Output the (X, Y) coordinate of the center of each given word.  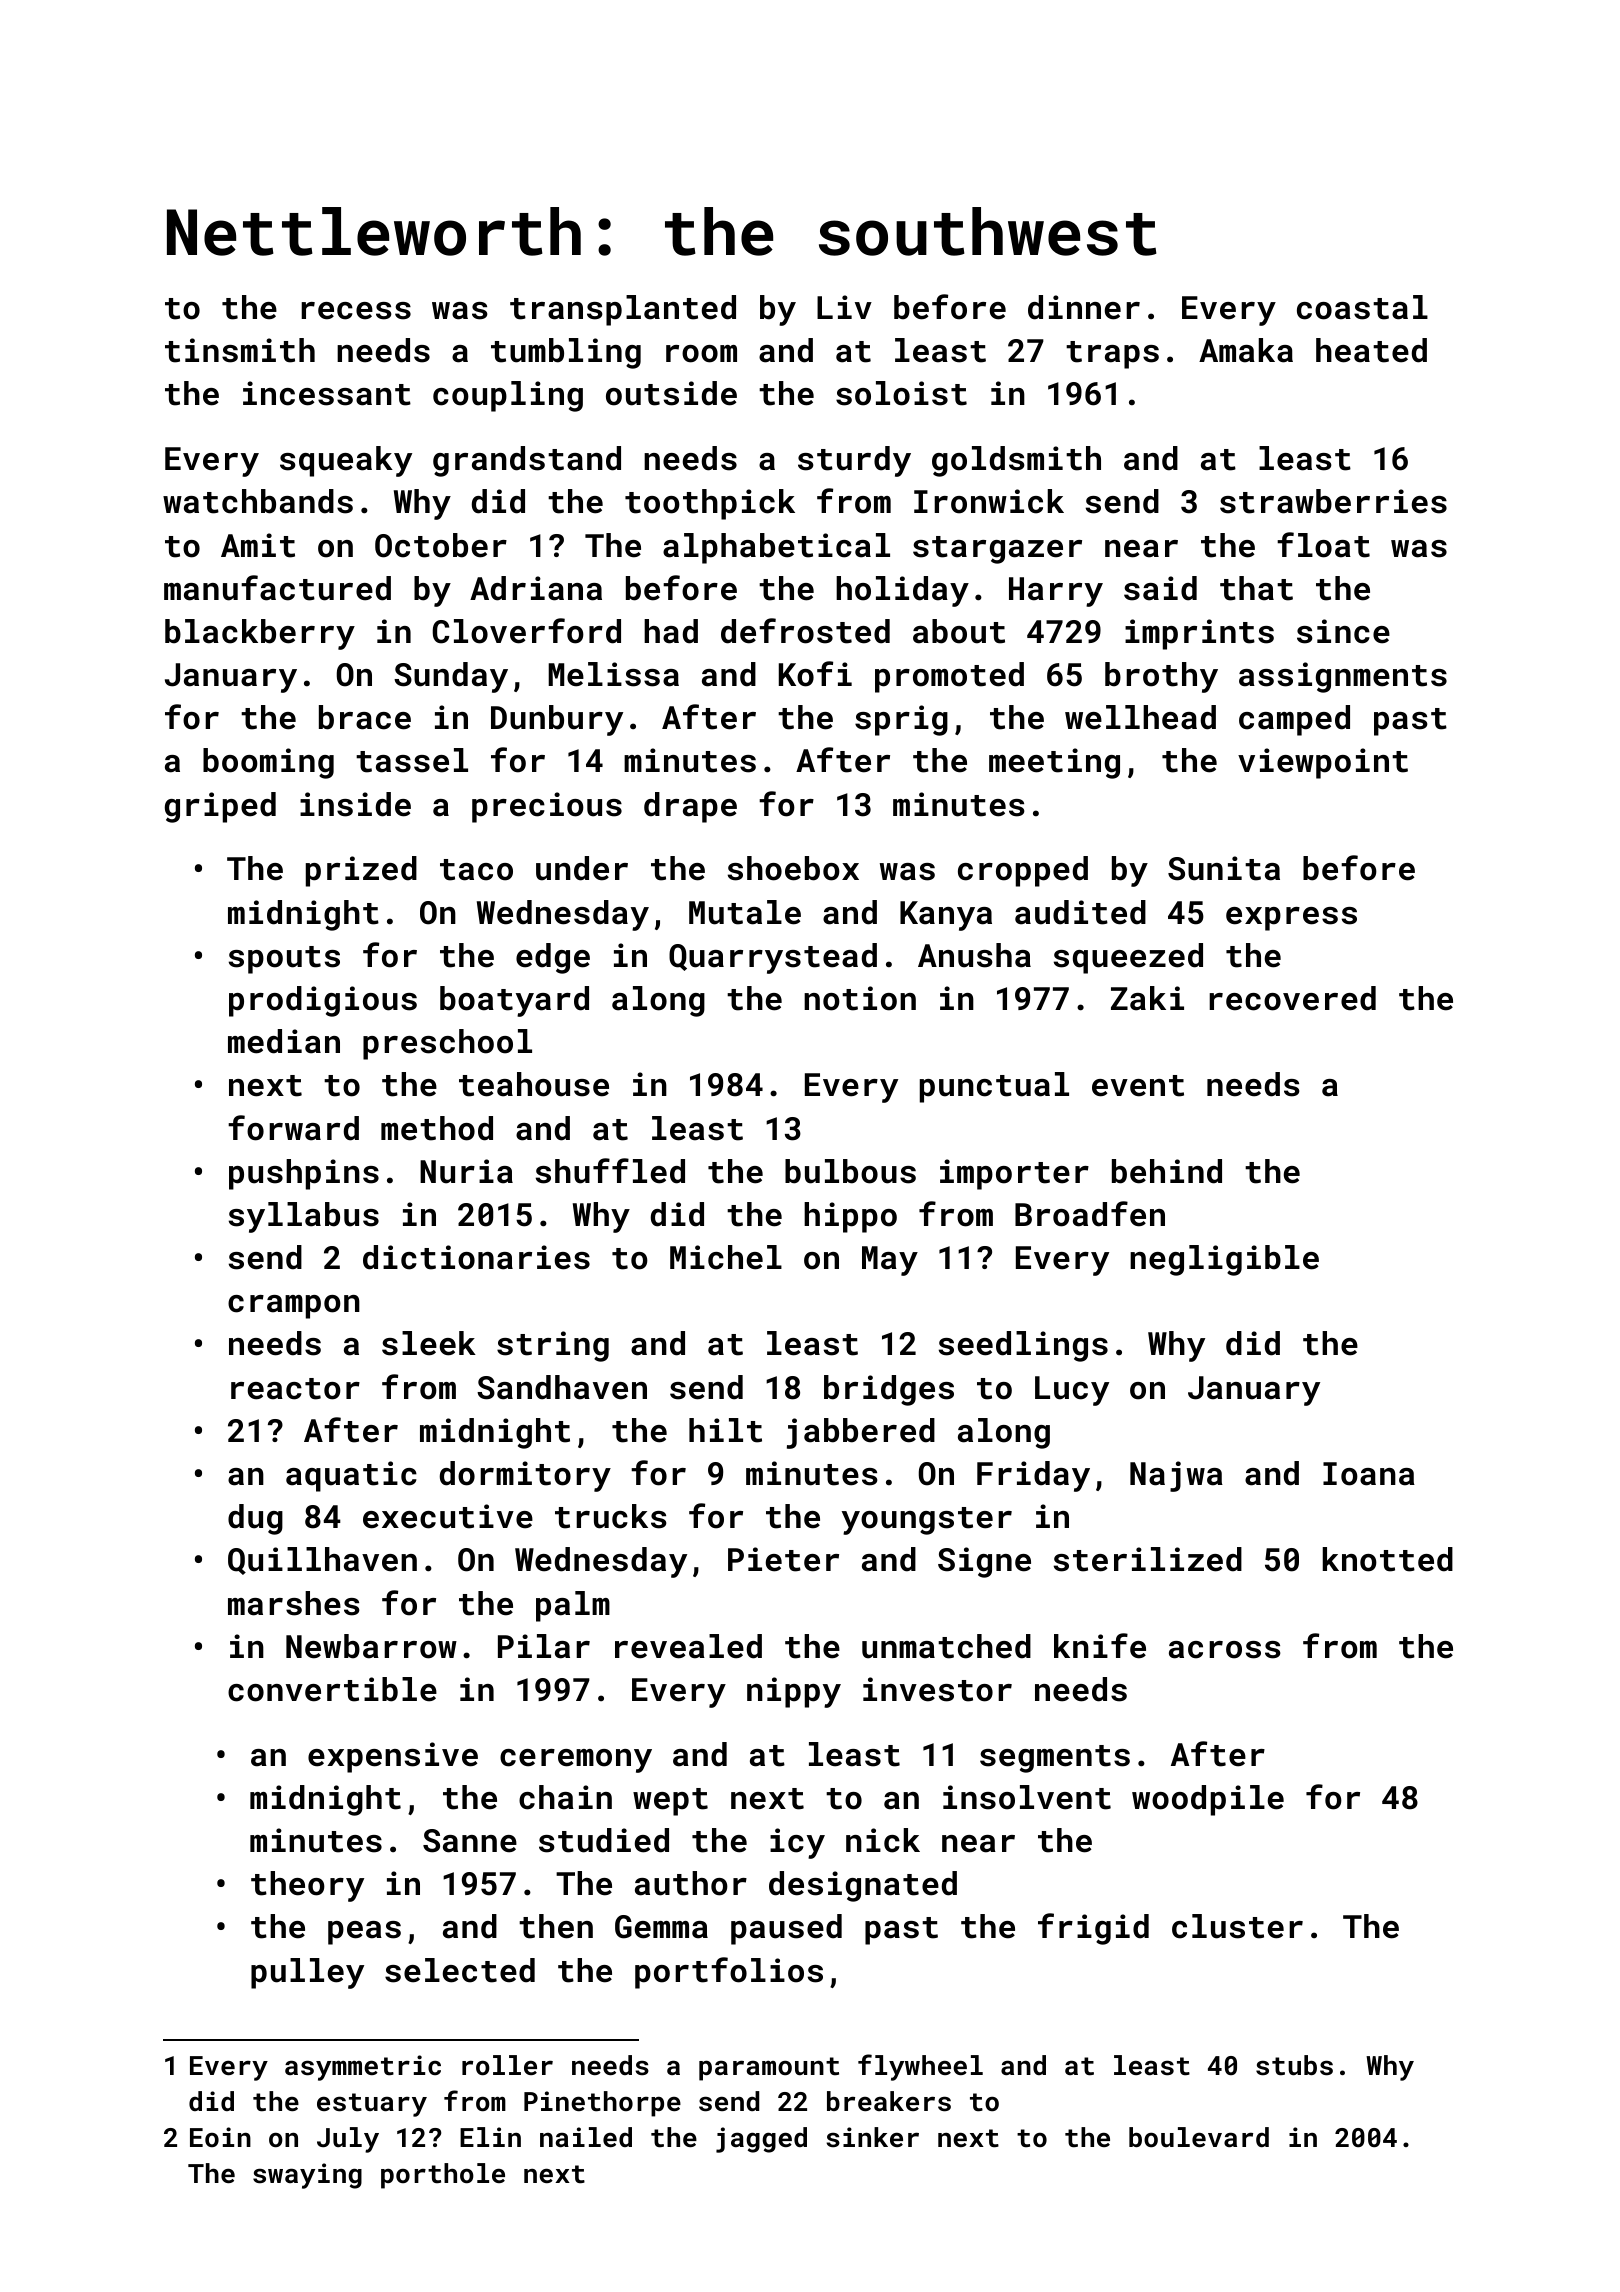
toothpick (710, 504)
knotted (1388, 1559)
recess (356, 311)
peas (364, 1933)
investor (937, 1689)
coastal (1362, 307)
